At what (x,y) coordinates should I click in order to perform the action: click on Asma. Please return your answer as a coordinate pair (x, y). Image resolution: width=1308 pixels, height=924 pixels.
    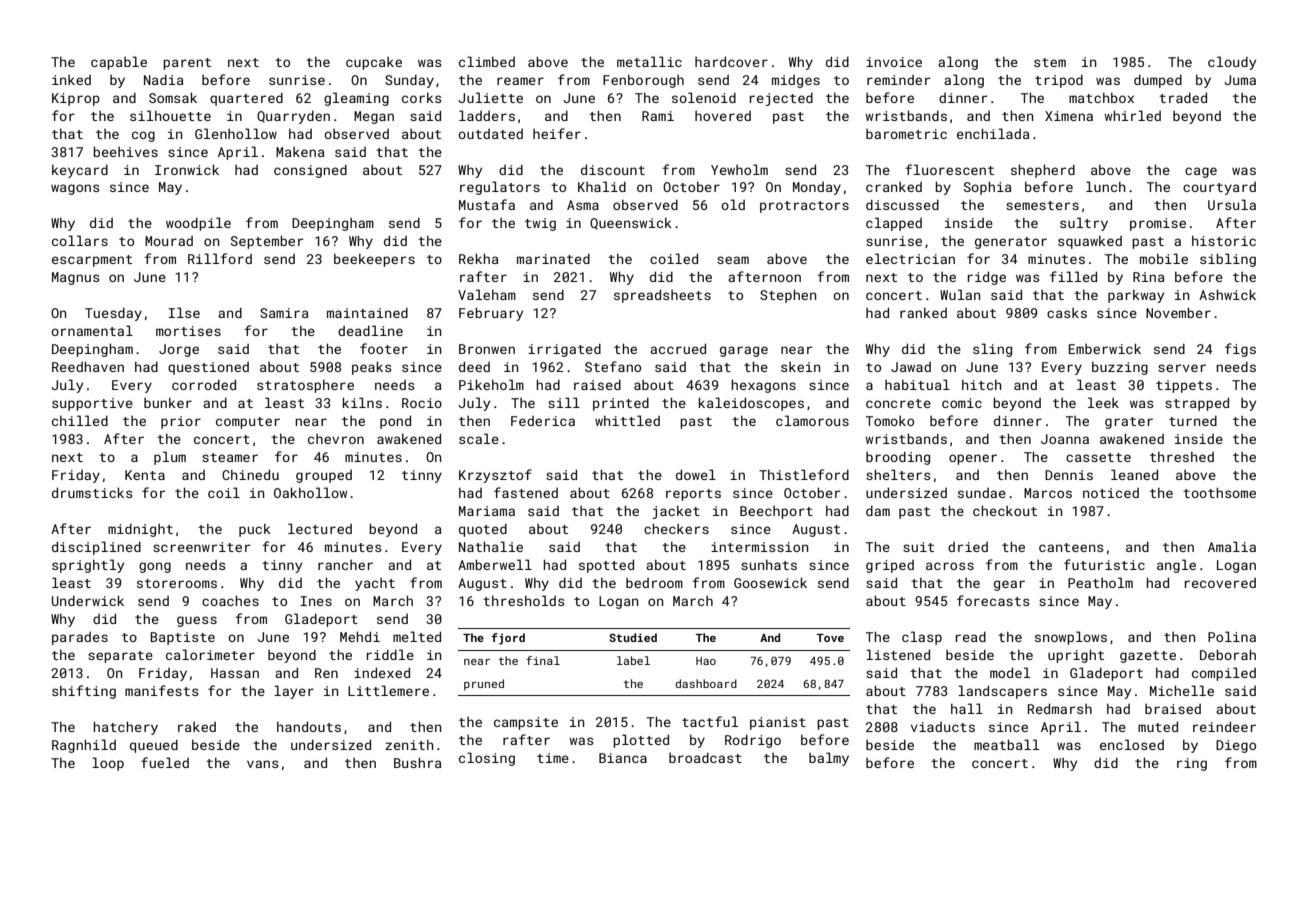
    Looking at the image, I should click on (583, 205).
